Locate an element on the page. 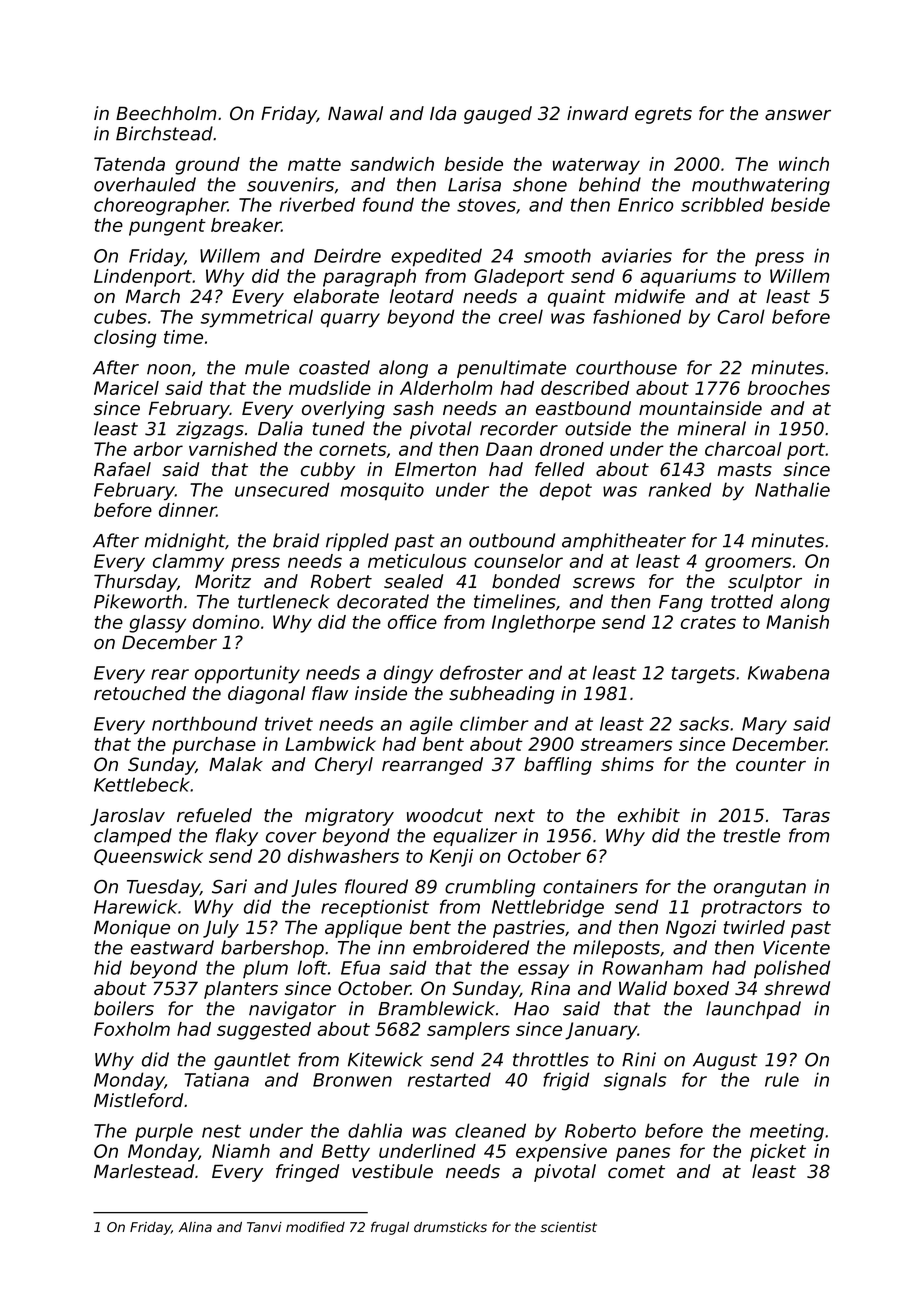  frugal is located at coordinates (390, 1228).
